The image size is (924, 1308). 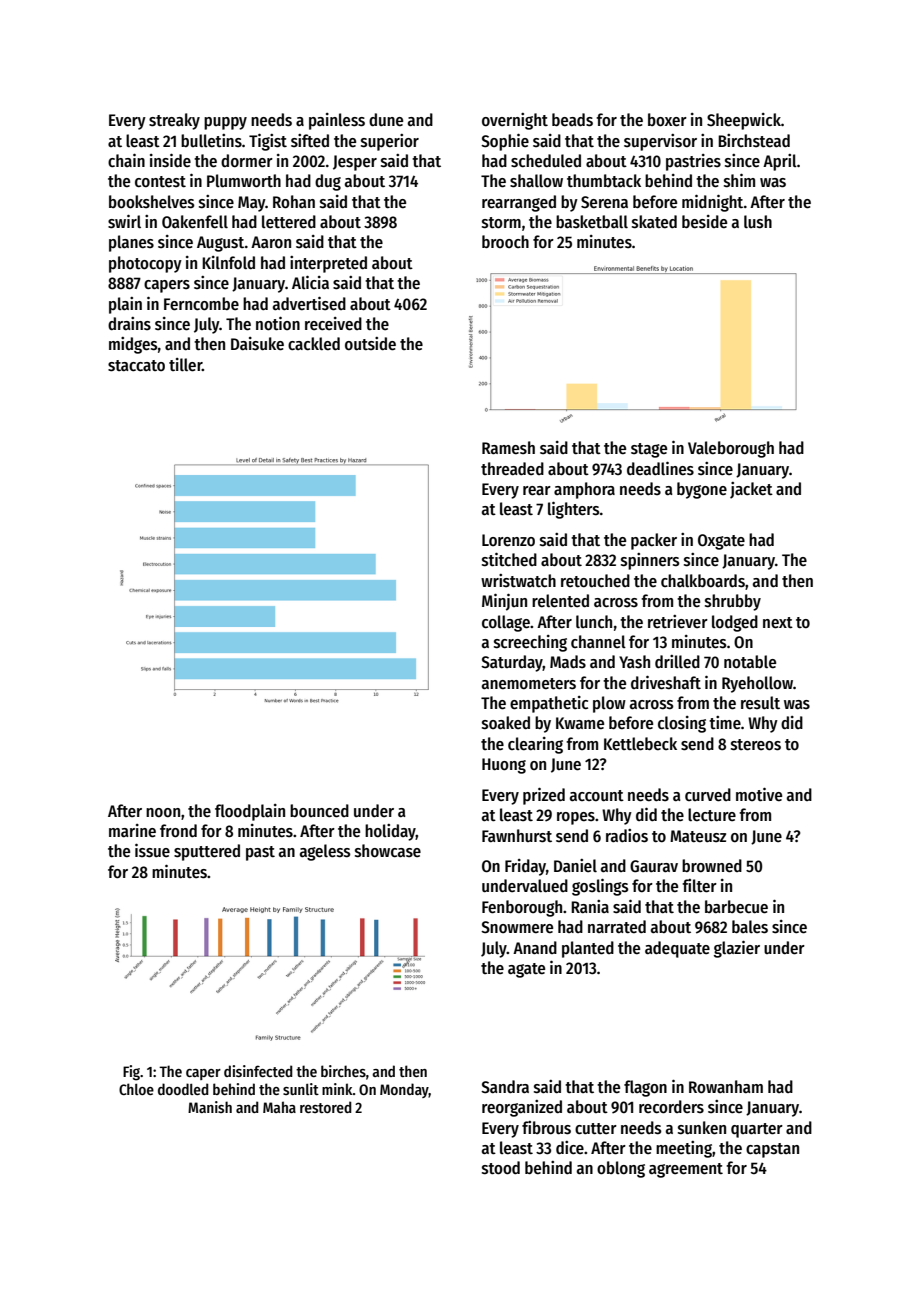 What do you see at coordinates (517, 927) in the document?
I see `Snowmere` at bounding box center [517, 927].
